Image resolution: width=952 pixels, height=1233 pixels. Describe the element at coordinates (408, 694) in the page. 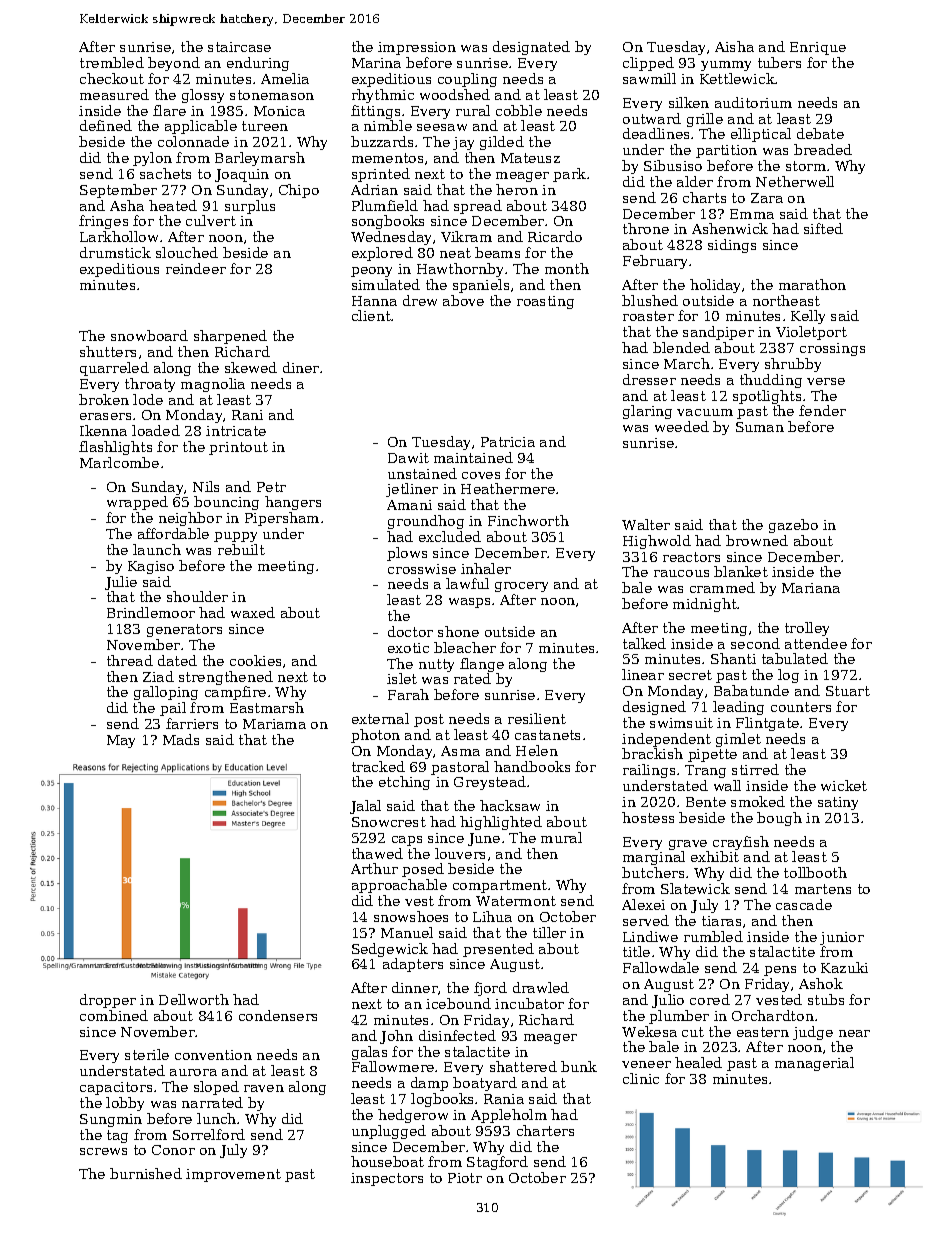

I see `Farah` at that location.
